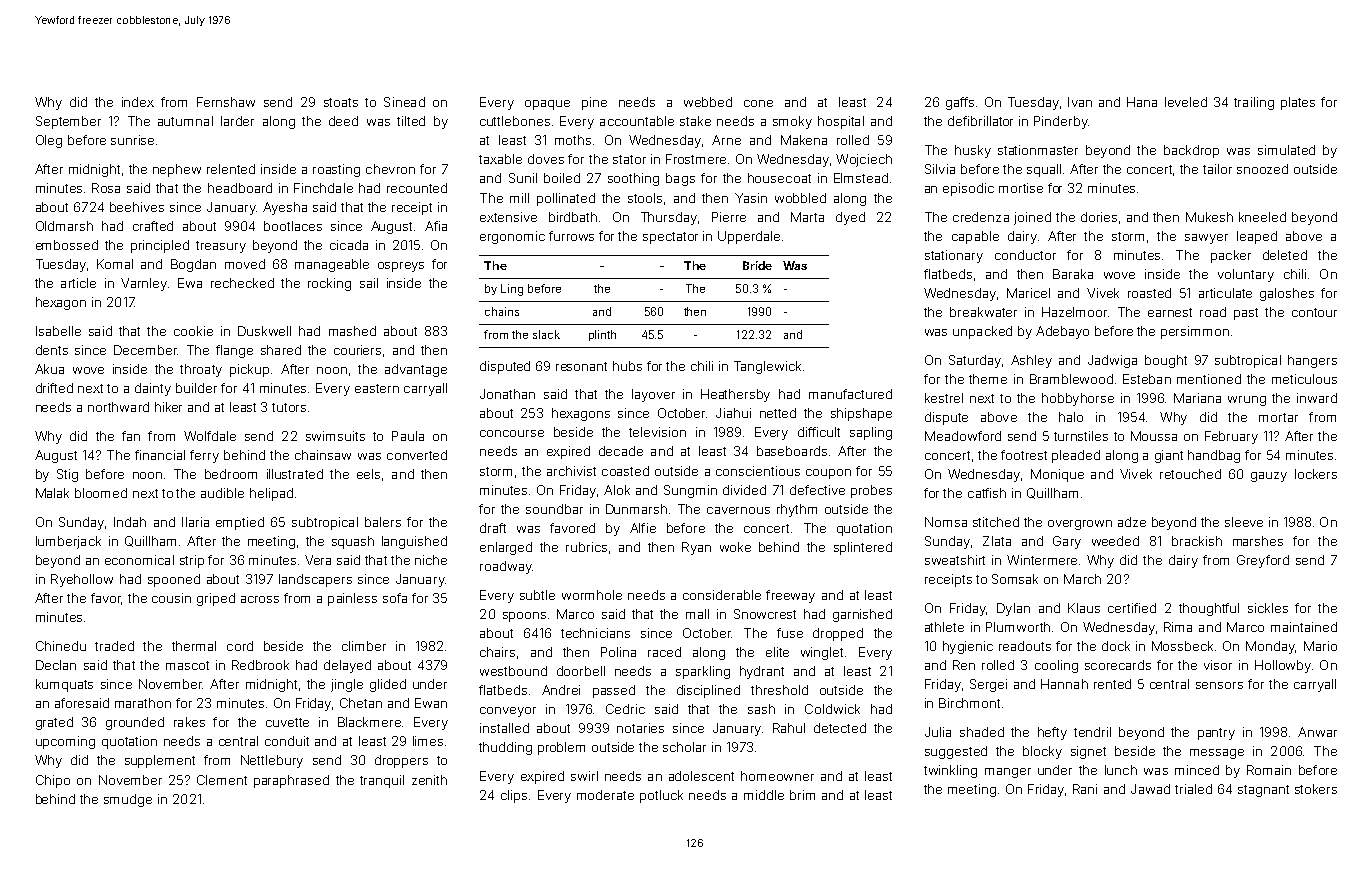  Describe the element at coordinates (960, 103) in the document. I see `gaffs` at that location.
